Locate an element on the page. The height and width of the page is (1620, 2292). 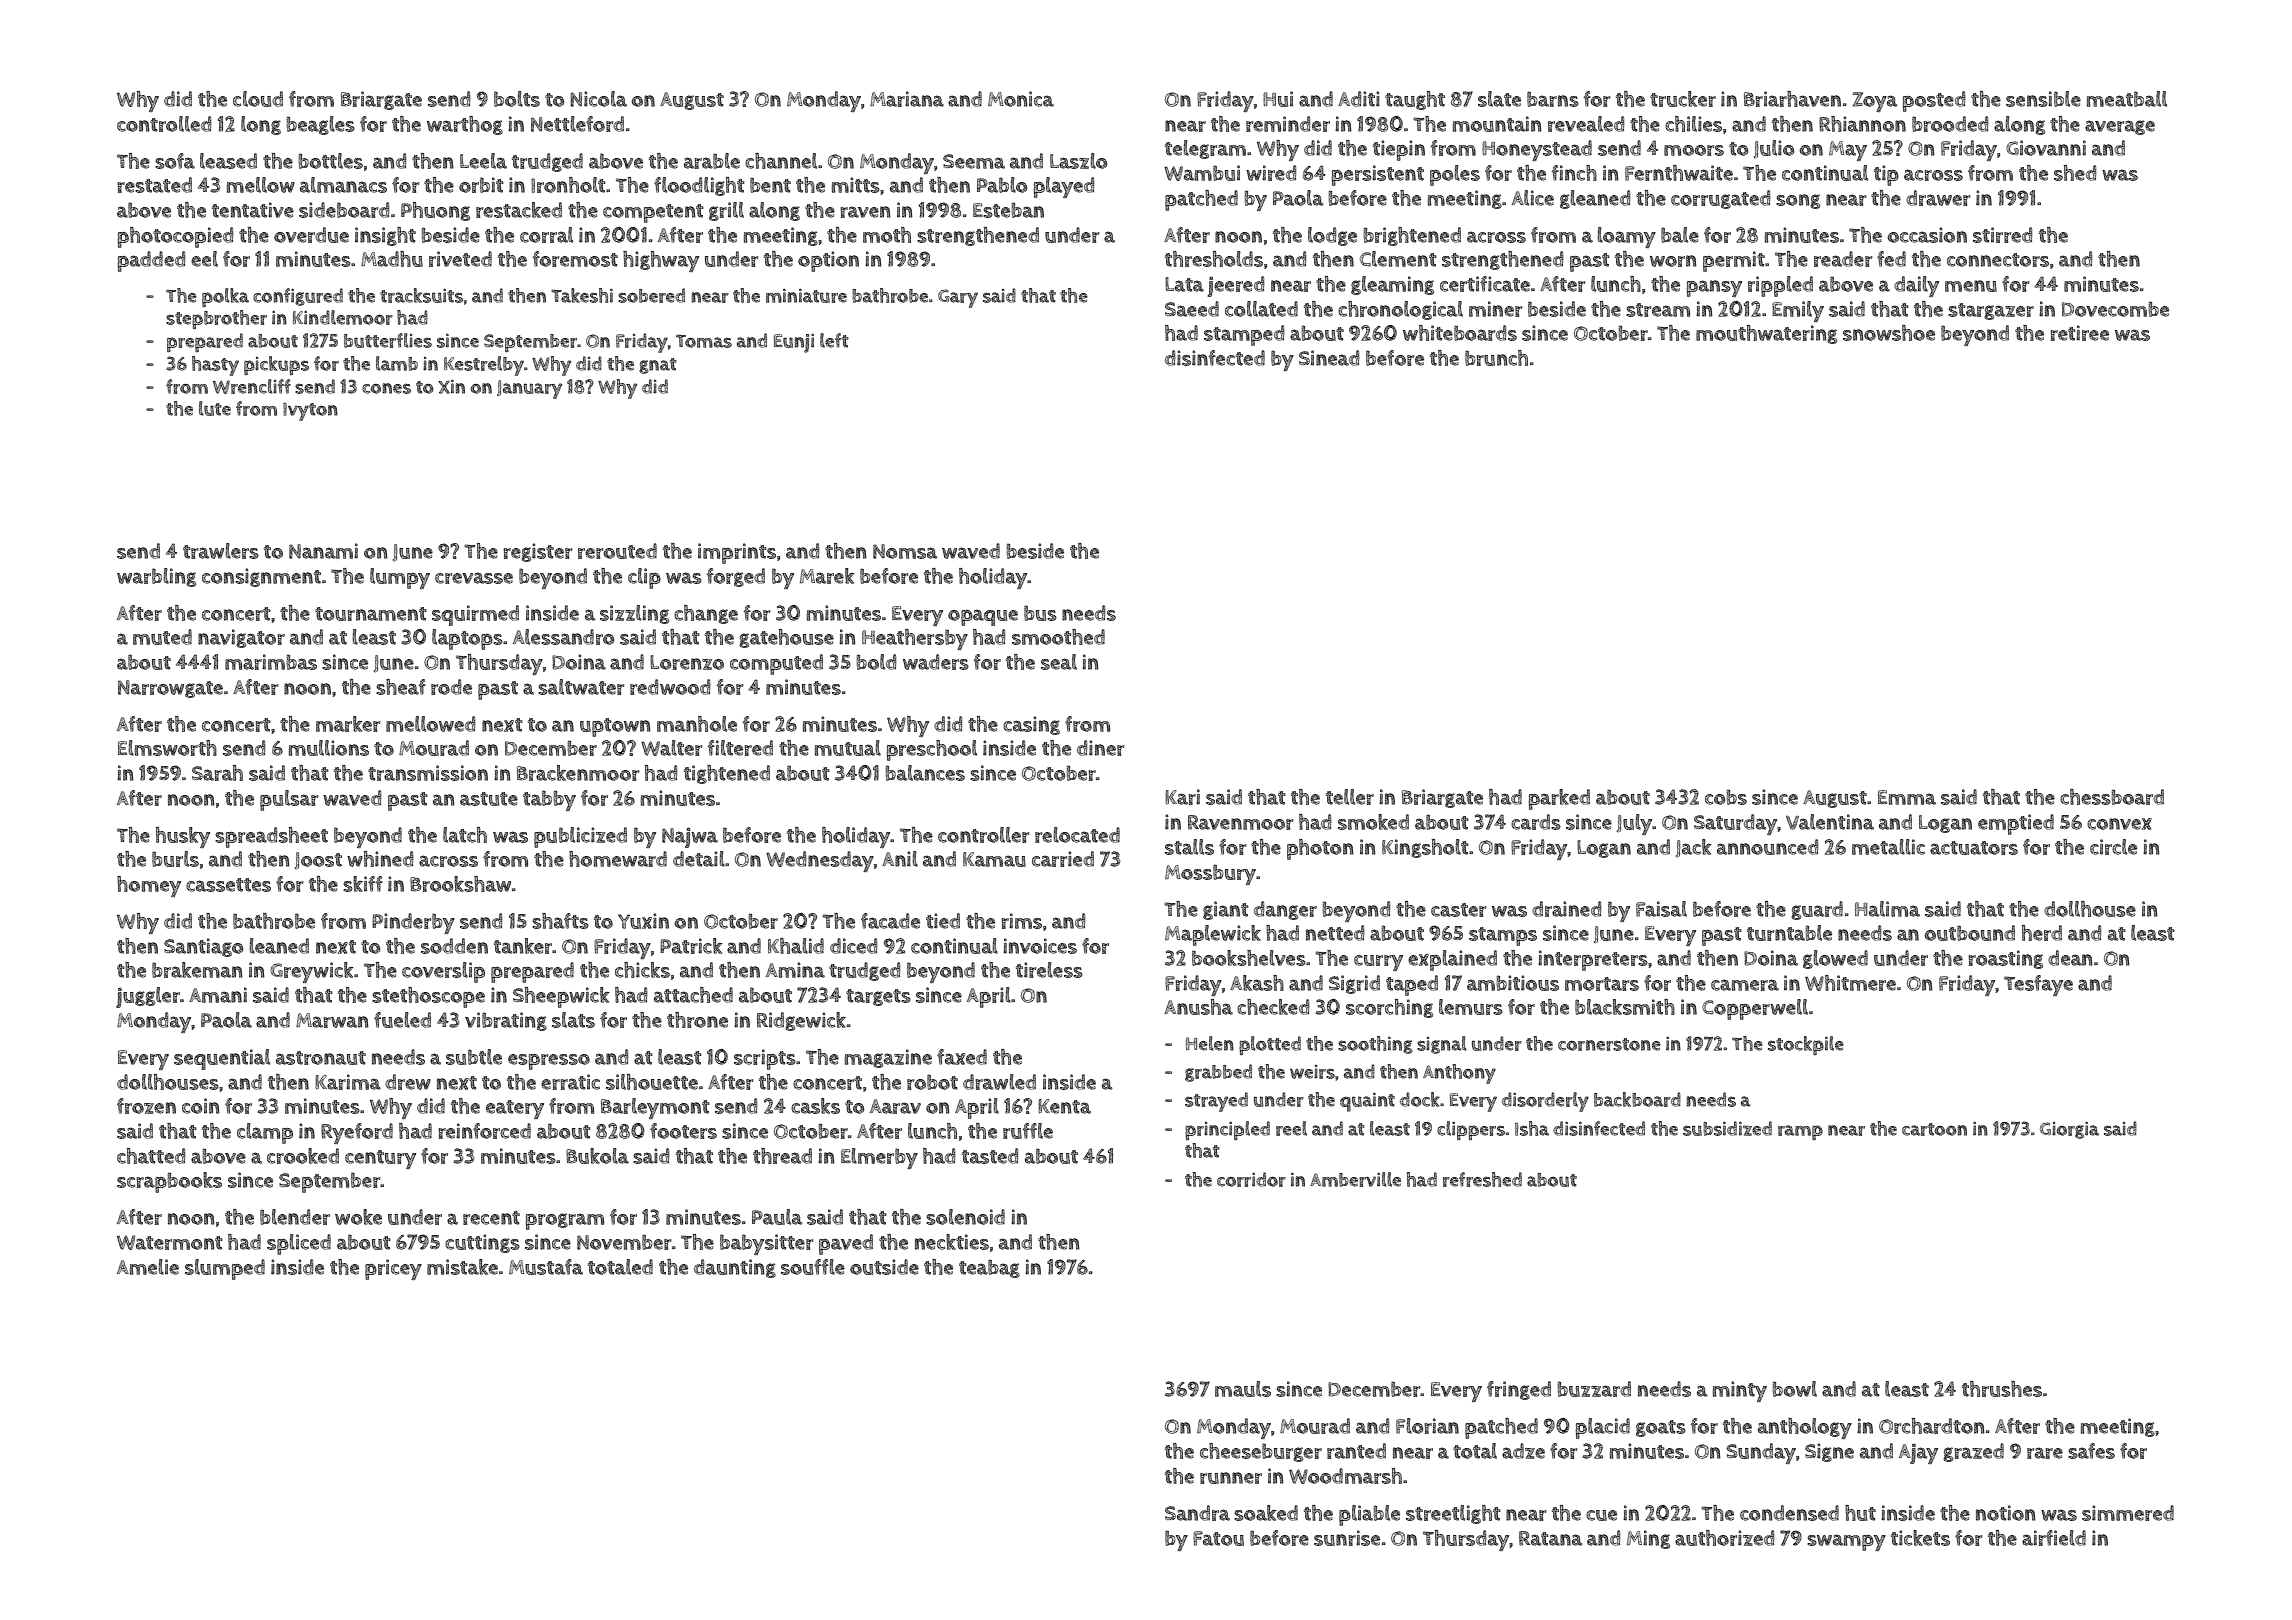
Mustafa is located at coordinates (546, 1267).
